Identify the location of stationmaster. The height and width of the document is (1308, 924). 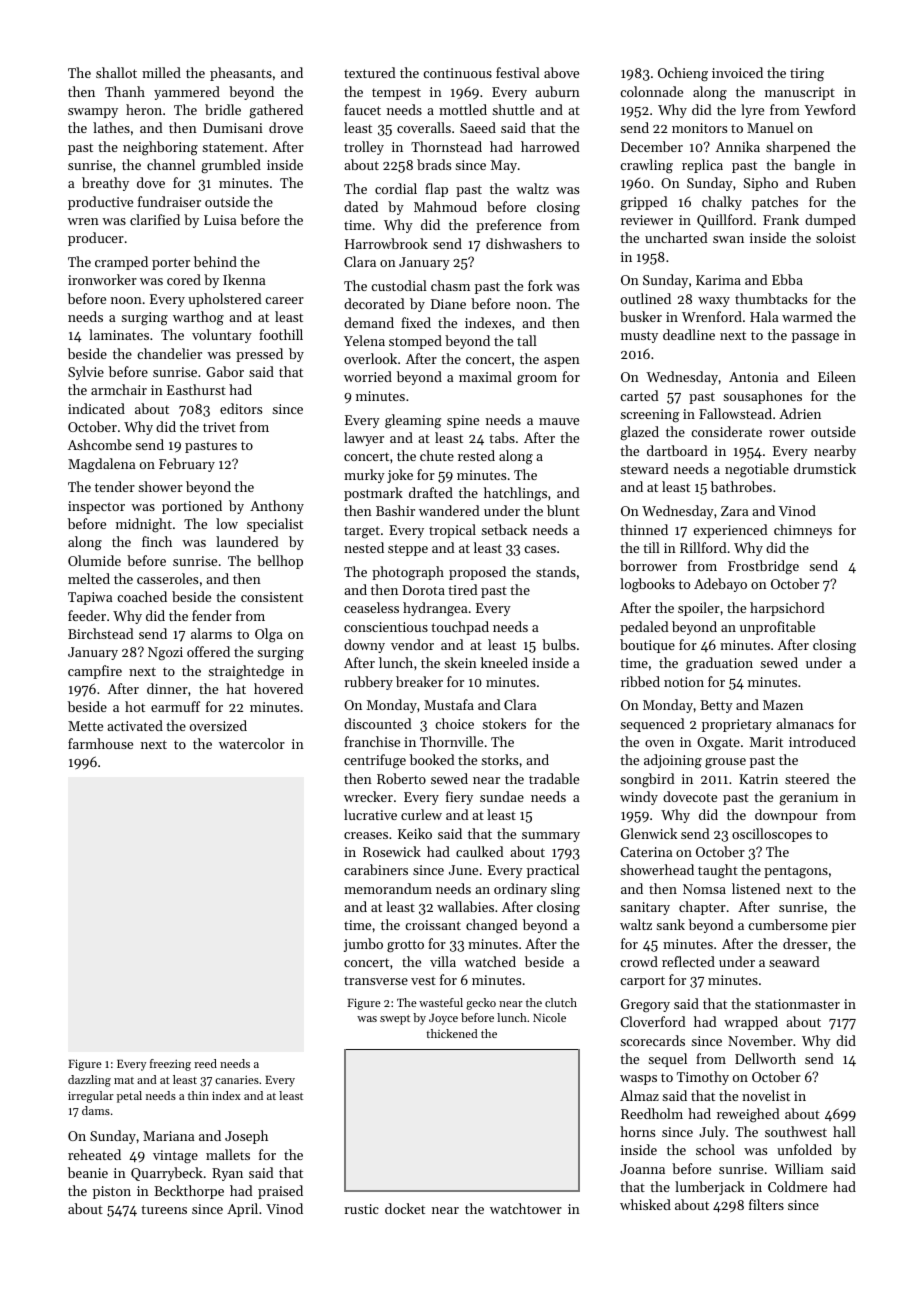
(797, 1004).
